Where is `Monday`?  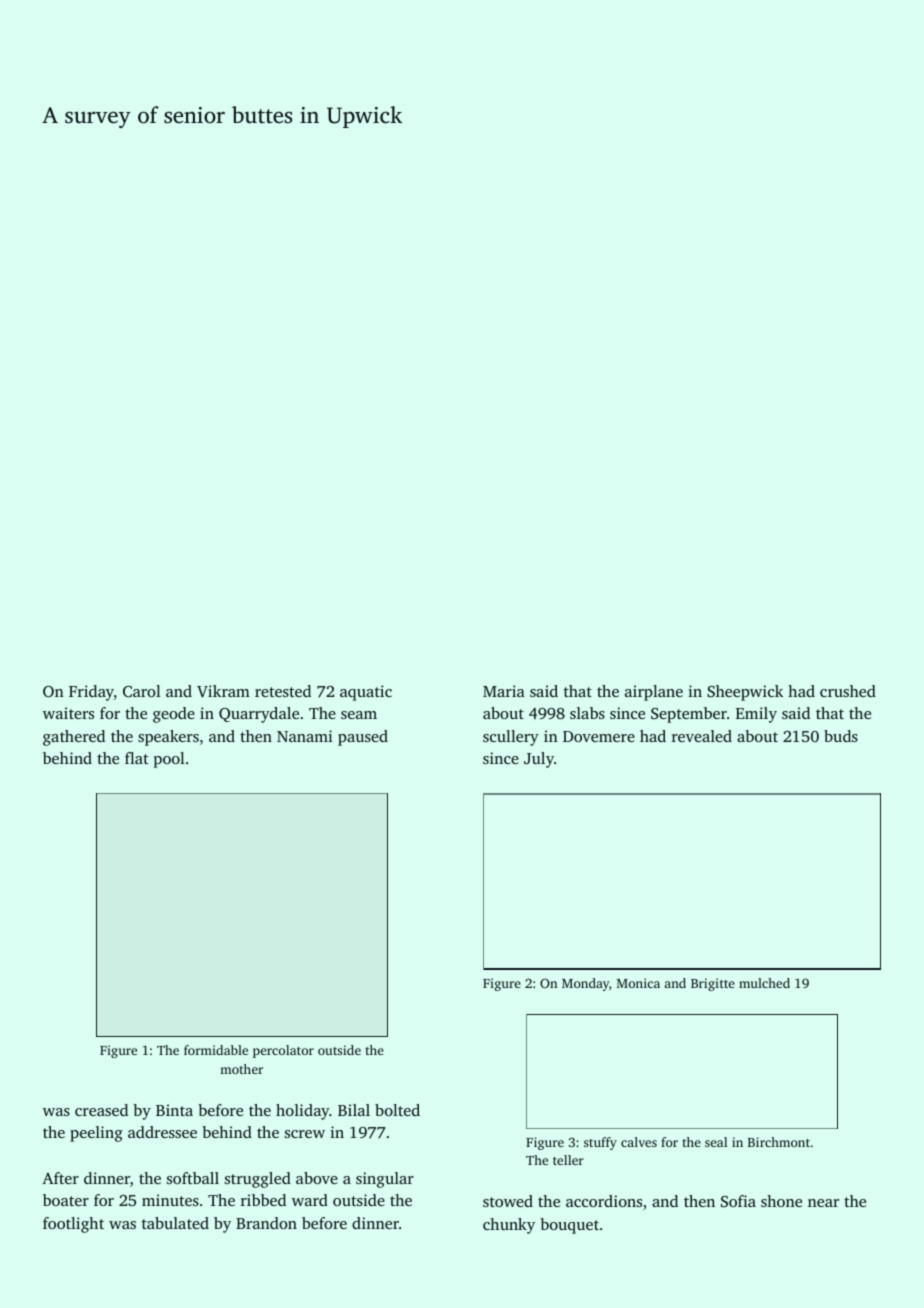
Monday is located at coordinates (585, 984).
